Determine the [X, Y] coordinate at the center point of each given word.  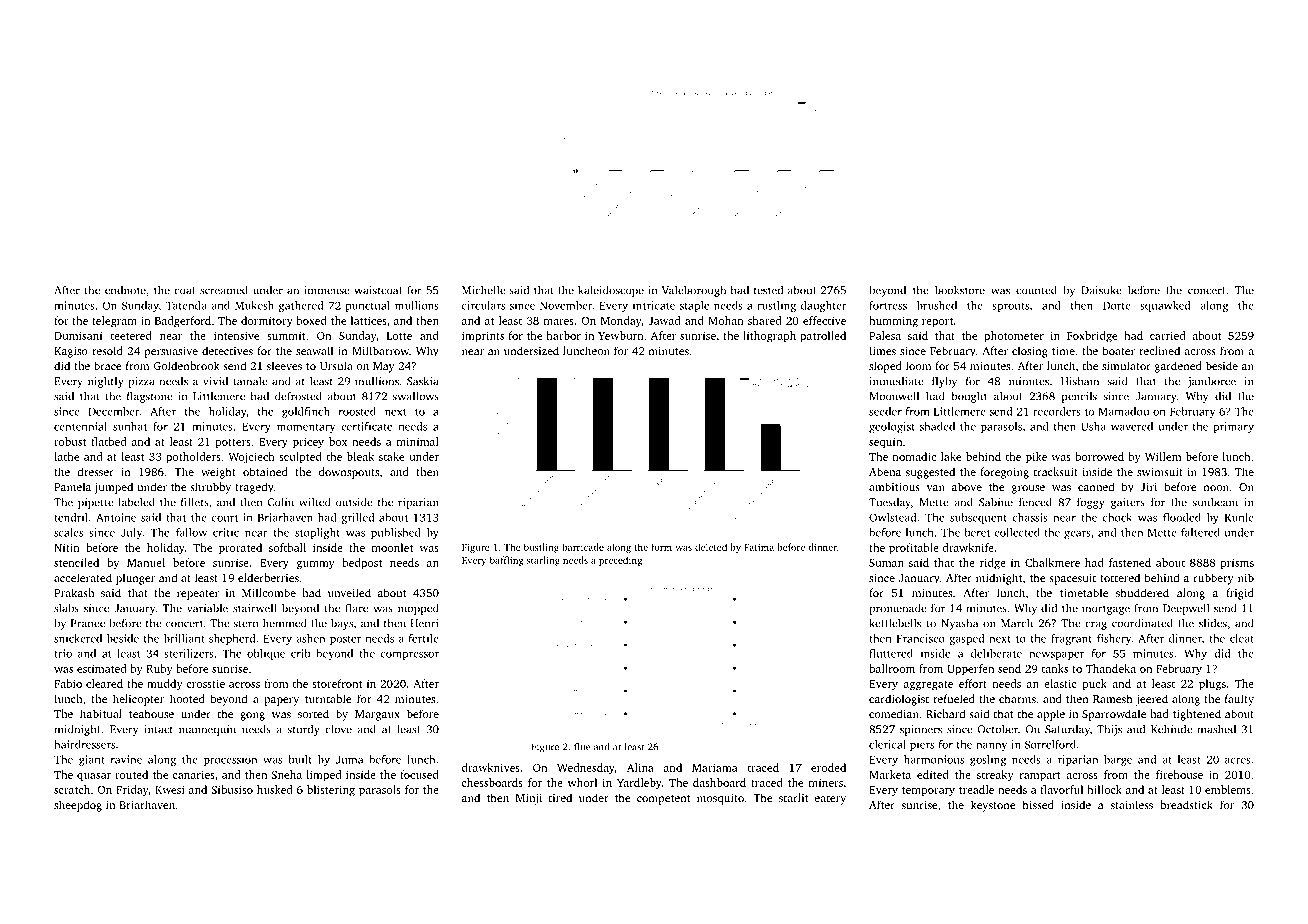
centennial [80, 426]
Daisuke [1101, 290]
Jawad [664, 320]
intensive [236, 335]
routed [131, 774]
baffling [507, 561]
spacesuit [1072, 579]
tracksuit [1056, 471]
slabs [66, 608]
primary [1233, 427]
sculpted [300, 458]
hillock [1104, 789]
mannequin [207, 730]
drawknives [491, 767]
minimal [418, 441]
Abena [885, 471]
